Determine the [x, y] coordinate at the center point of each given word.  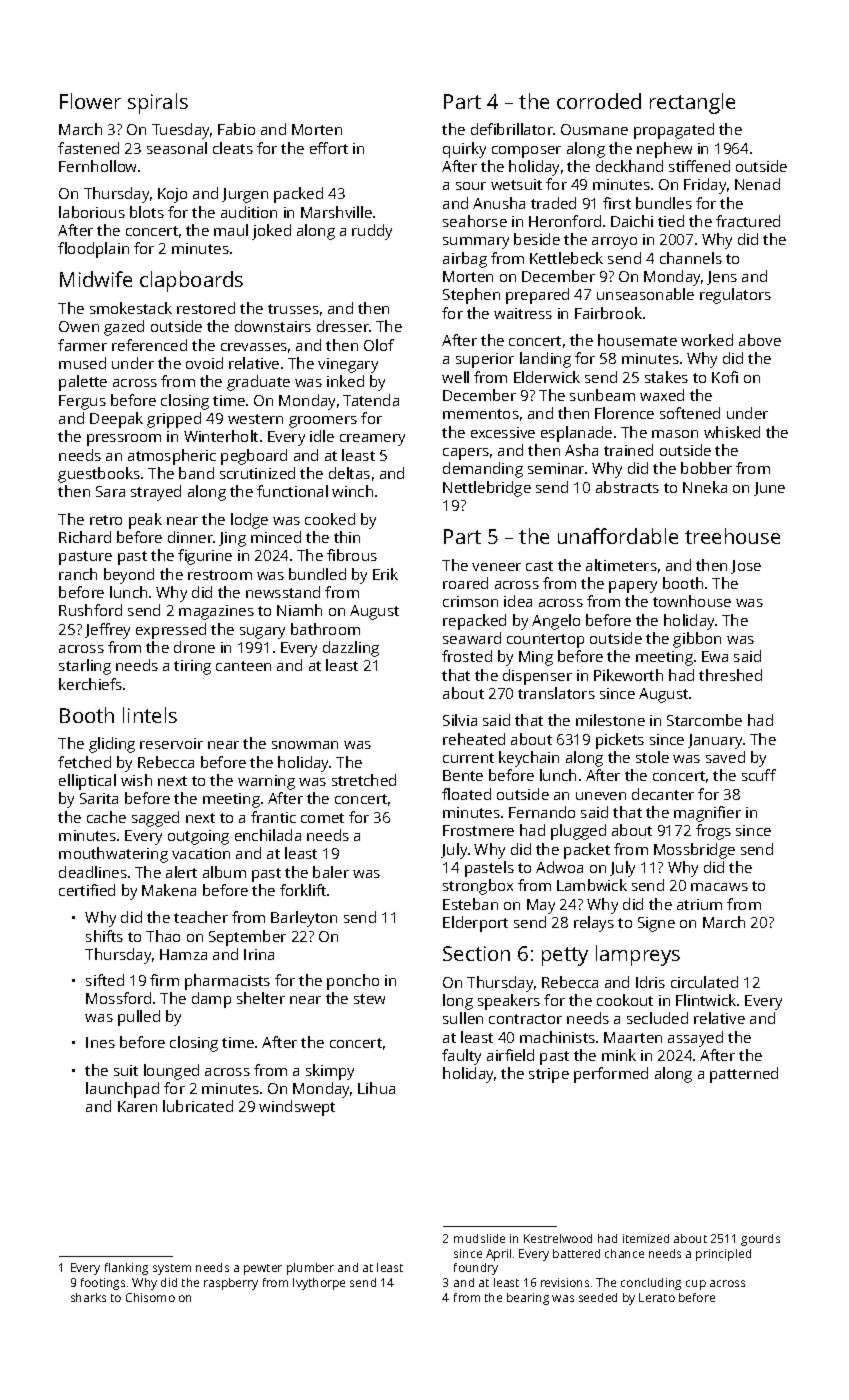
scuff [759, 775]
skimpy [330, 1072]
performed [611, 1075]
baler [331, 872]
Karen [137, 1106]
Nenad [757, 184]
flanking [126, 1269]
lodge [249, 521]
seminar [556, 468]
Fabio [236, 129]
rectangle [692, 103]
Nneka [705, 487]
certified [87, 890]
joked [271, 232]
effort [329, 148]
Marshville [336, 212]
